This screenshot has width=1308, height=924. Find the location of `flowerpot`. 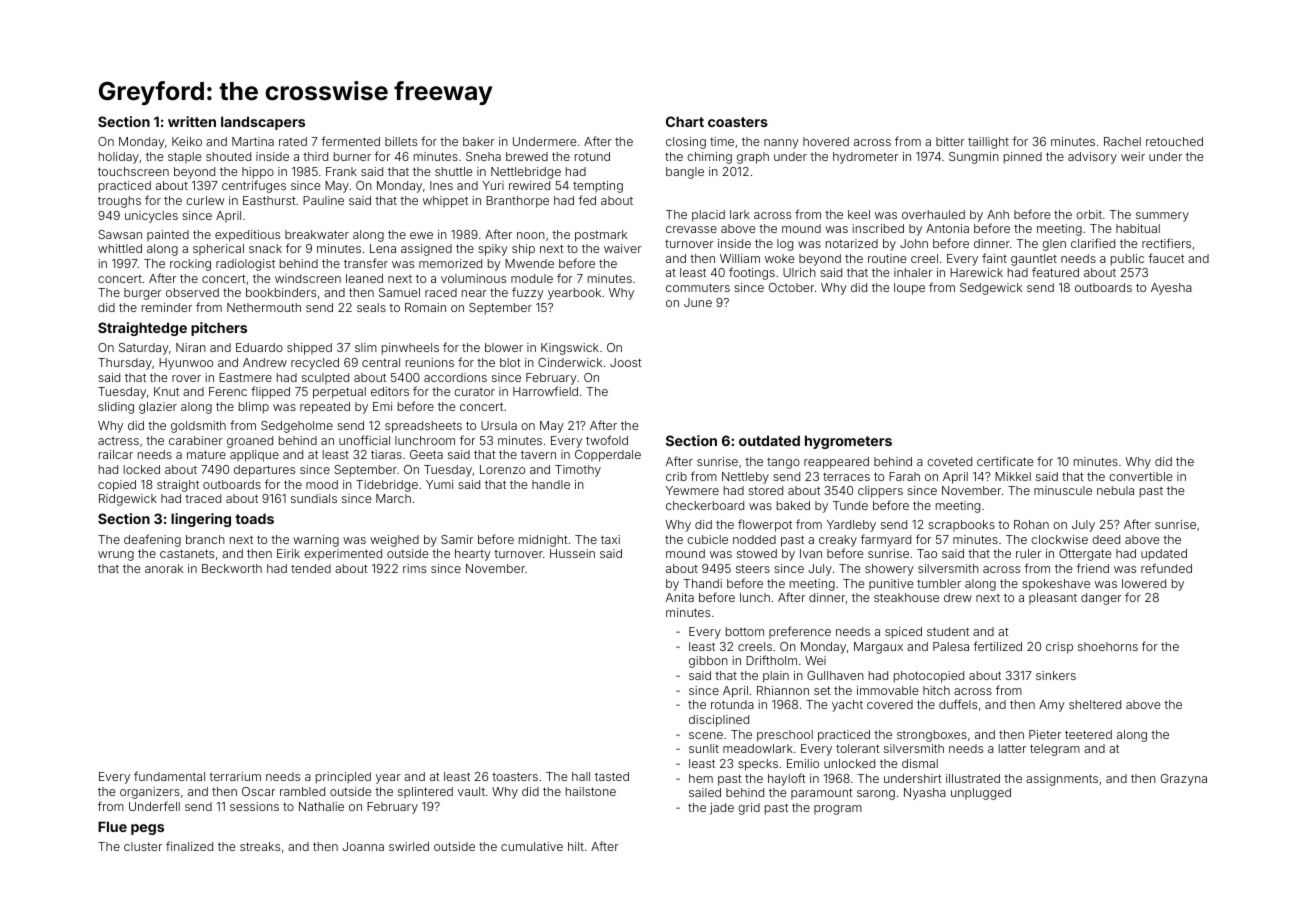

flowerpot is located at coordinates (765, 525).
